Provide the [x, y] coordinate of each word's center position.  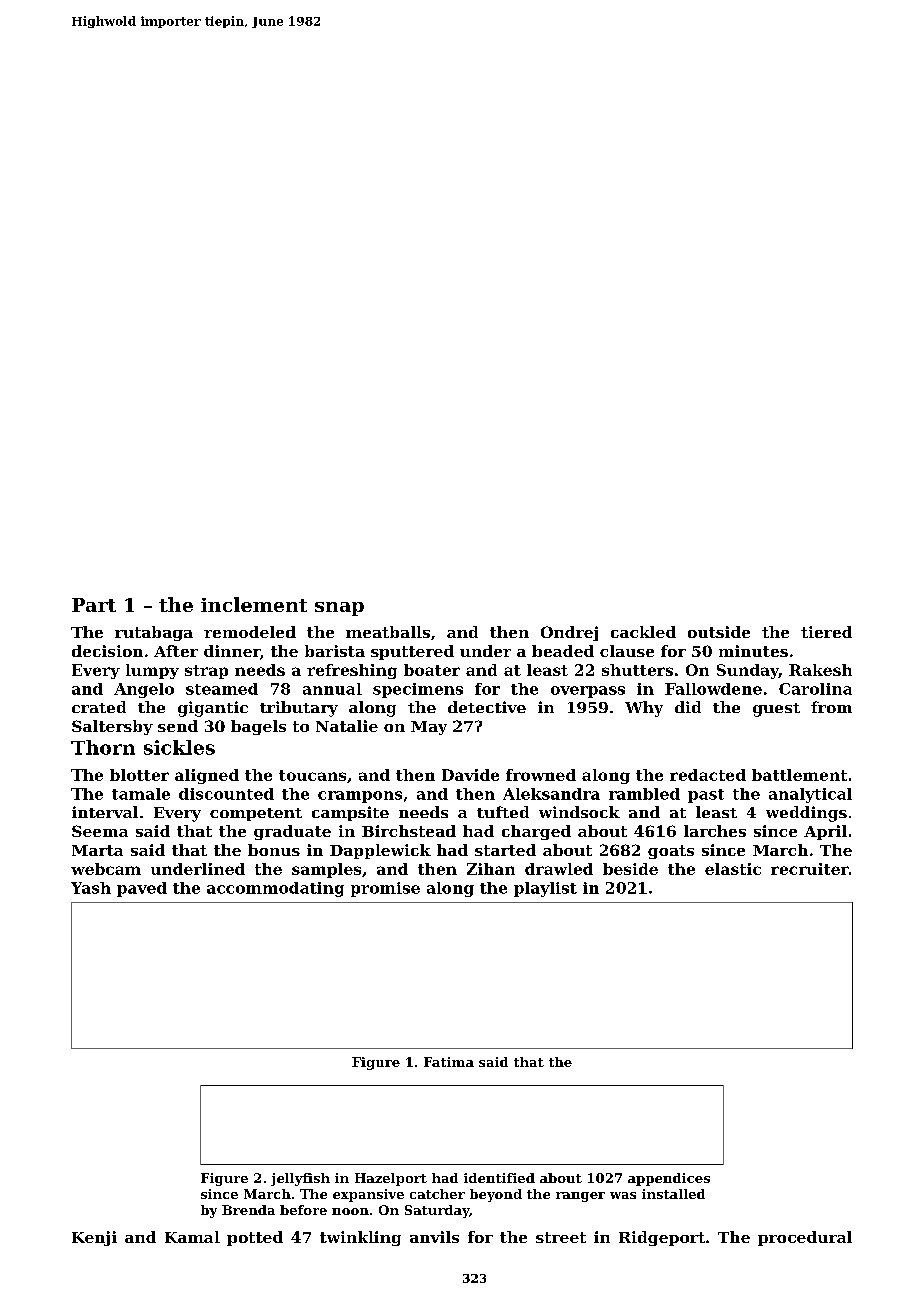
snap [339, 609]
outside [719, 632]
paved [142, 889]
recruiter [810, 869]
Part [94, 605]
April [825, 832]
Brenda [248, 1210]
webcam [106, 869]
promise [385, 889]
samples [326, 870]
